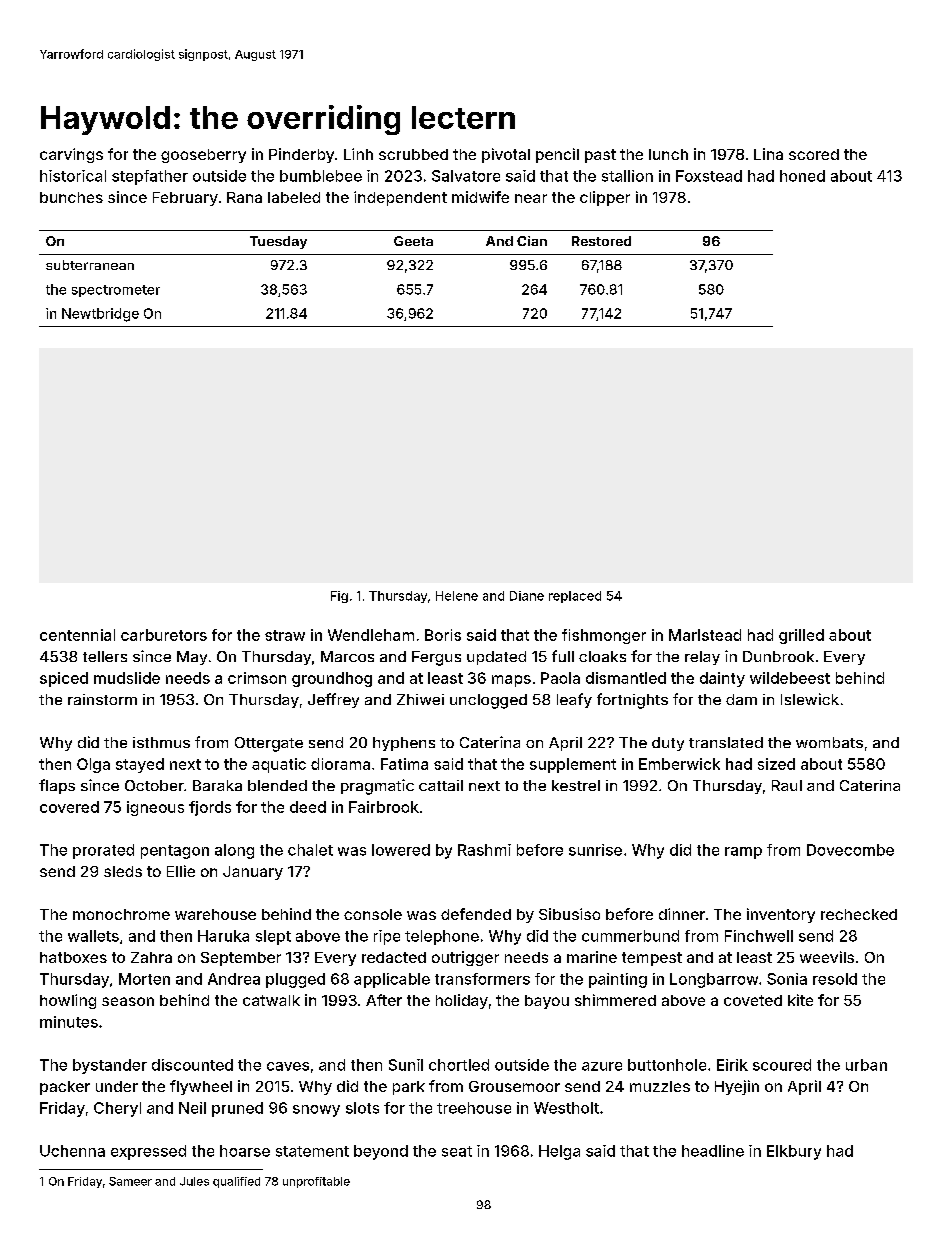 The height and width of the screenshot is (1233, 952). I want to click on Boris, so click(443, 635).
